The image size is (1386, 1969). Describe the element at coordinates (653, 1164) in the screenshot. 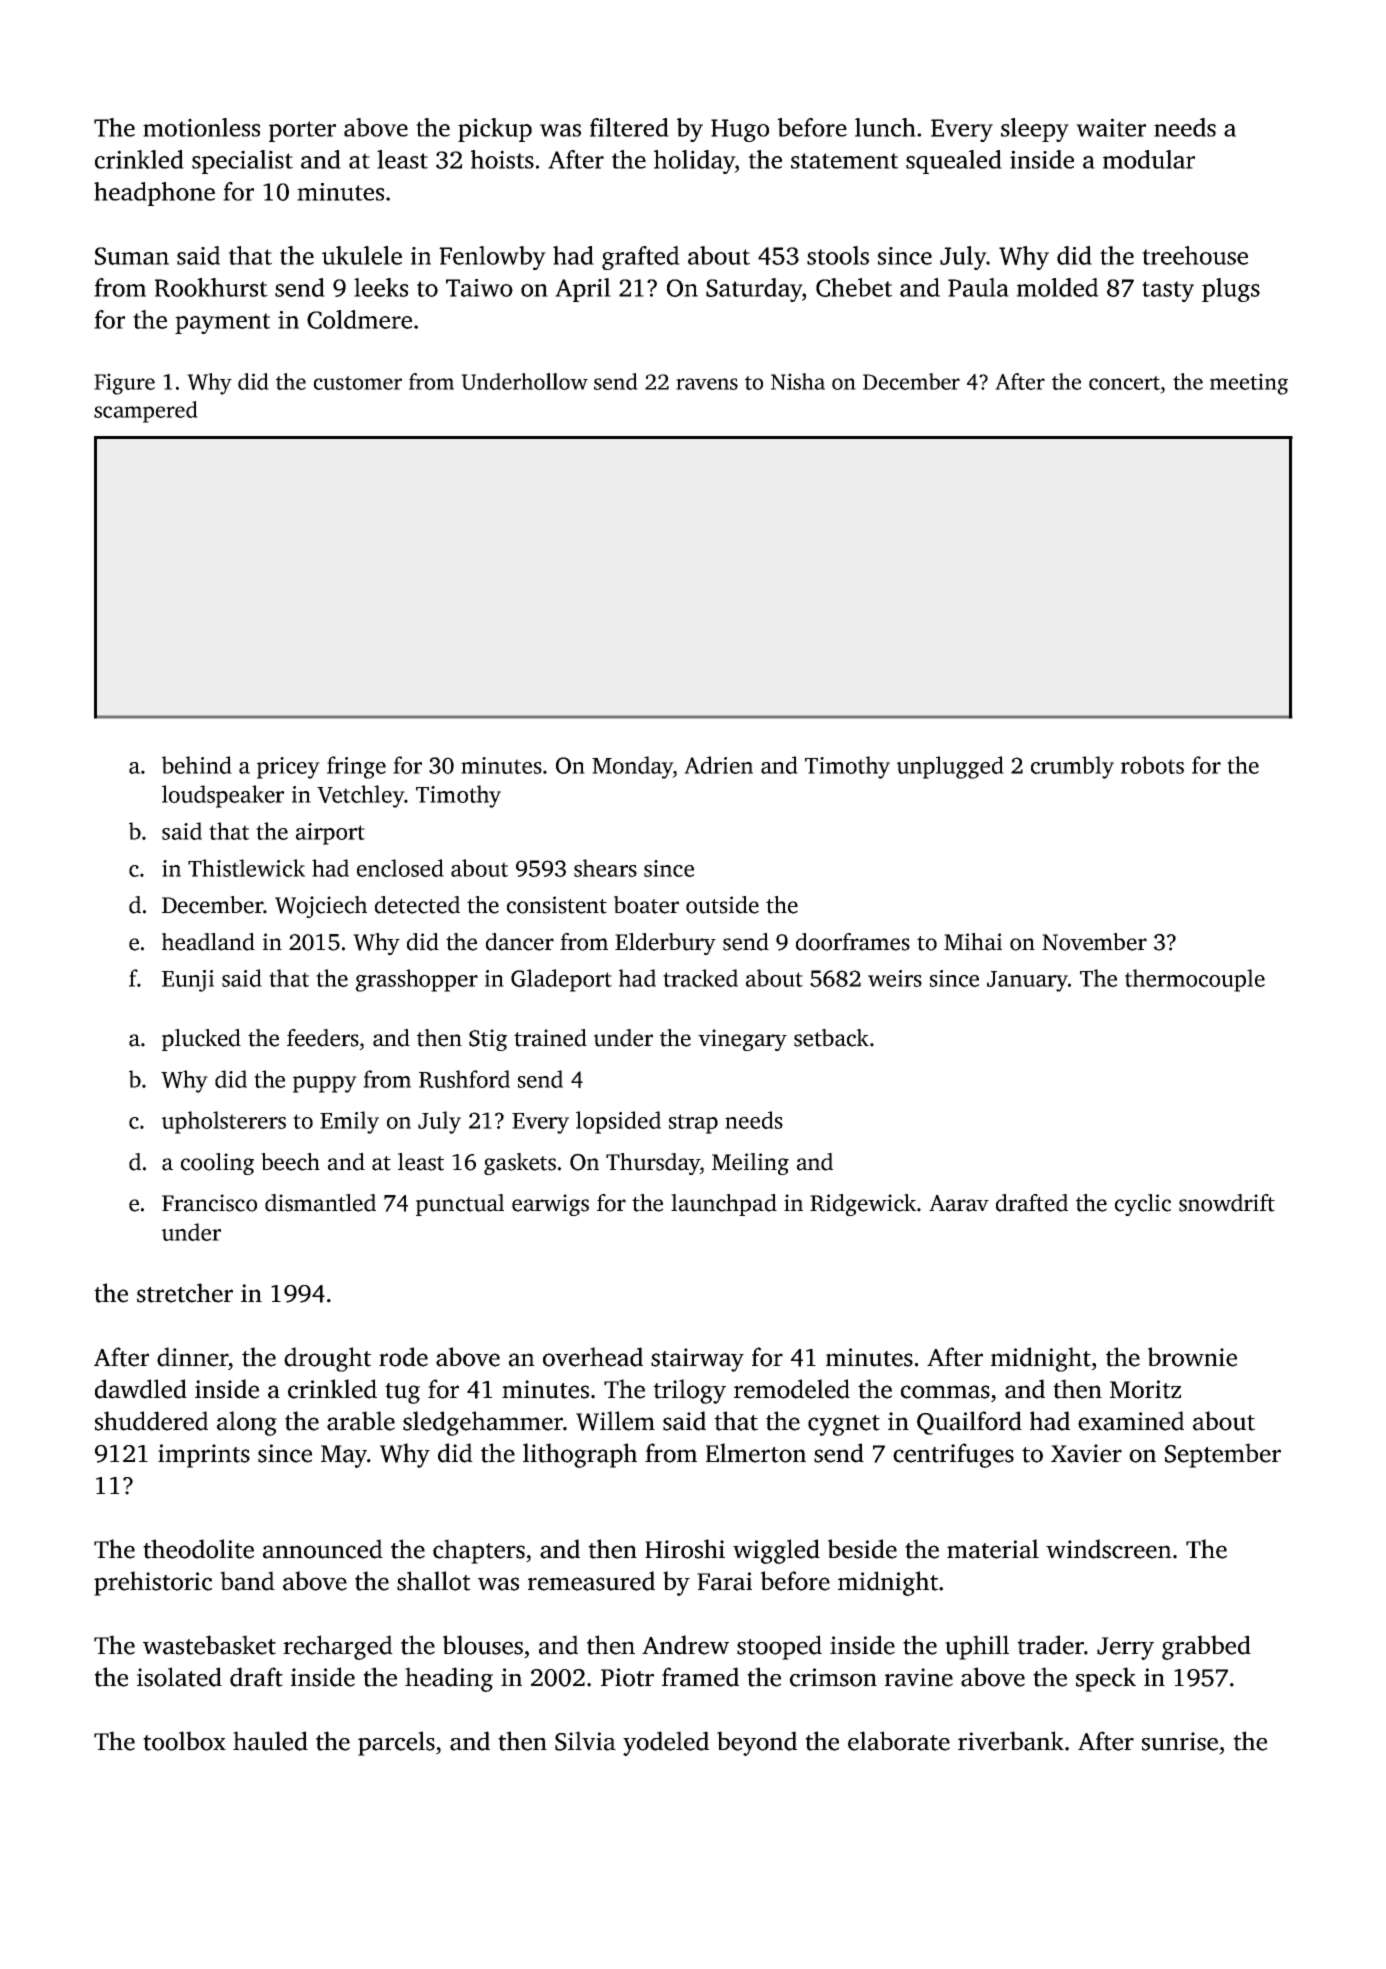

I see `Thursday` at that location.
